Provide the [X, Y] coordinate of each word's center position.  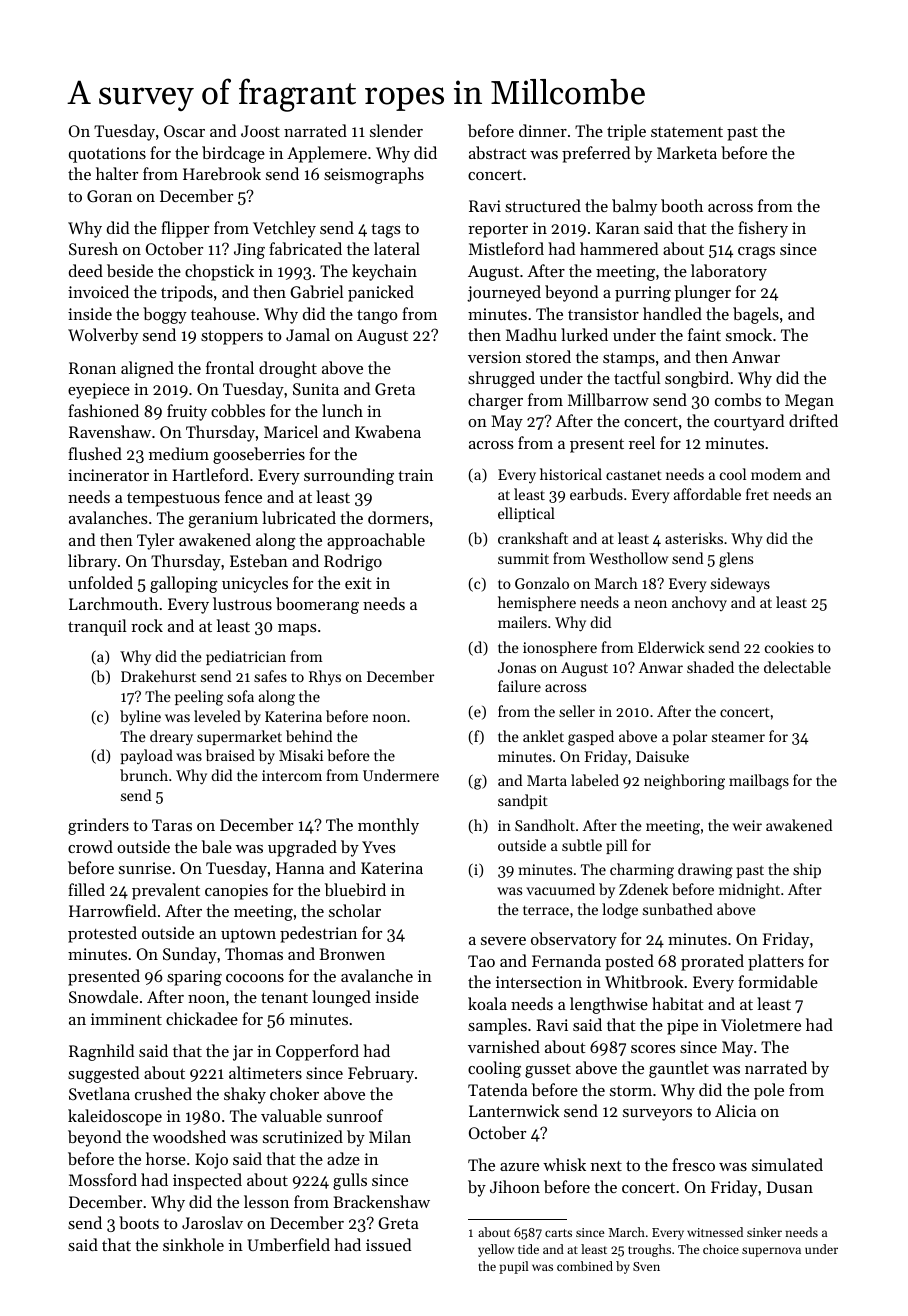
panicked [381, 293]
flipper [185, 229]
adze [343, 1158]
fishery [763, 229]
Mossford [103, 1179]
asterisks [694, 538]
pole [769, 1091]
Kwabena [388, 431]
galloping [184, 584]
